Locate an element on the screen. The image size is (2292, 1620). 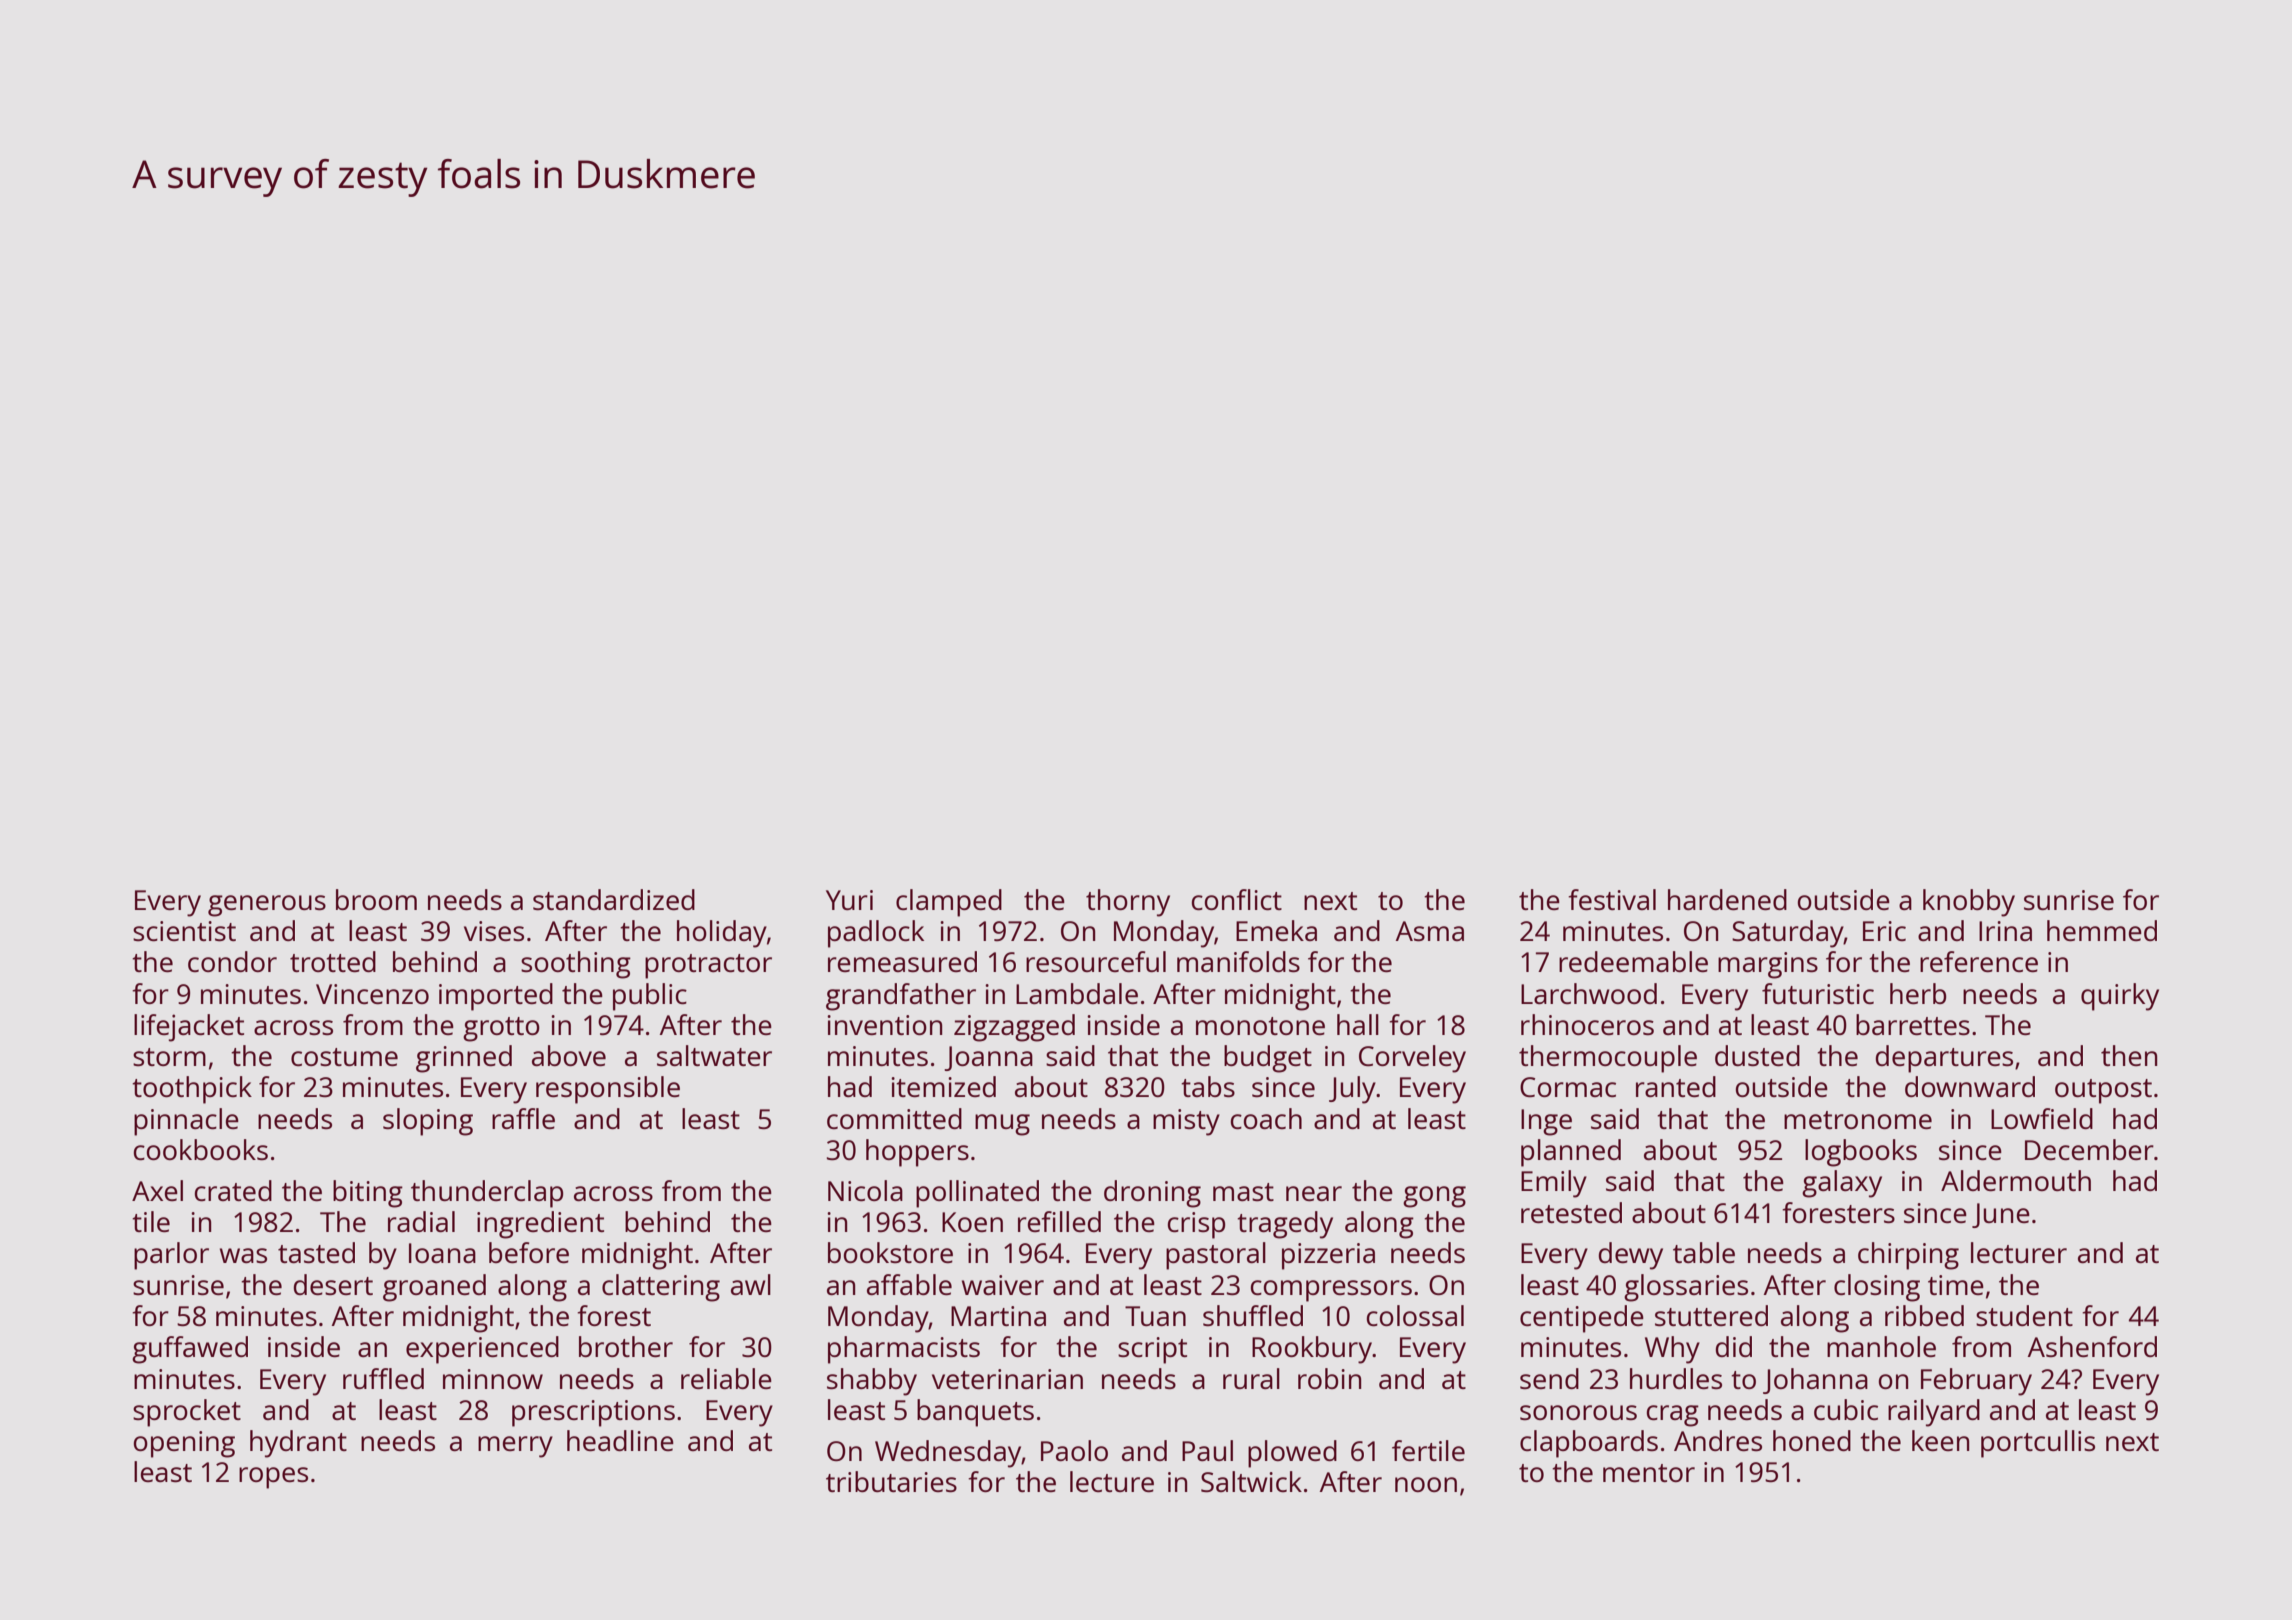
knobby is located at coordinates (1969, 903).
